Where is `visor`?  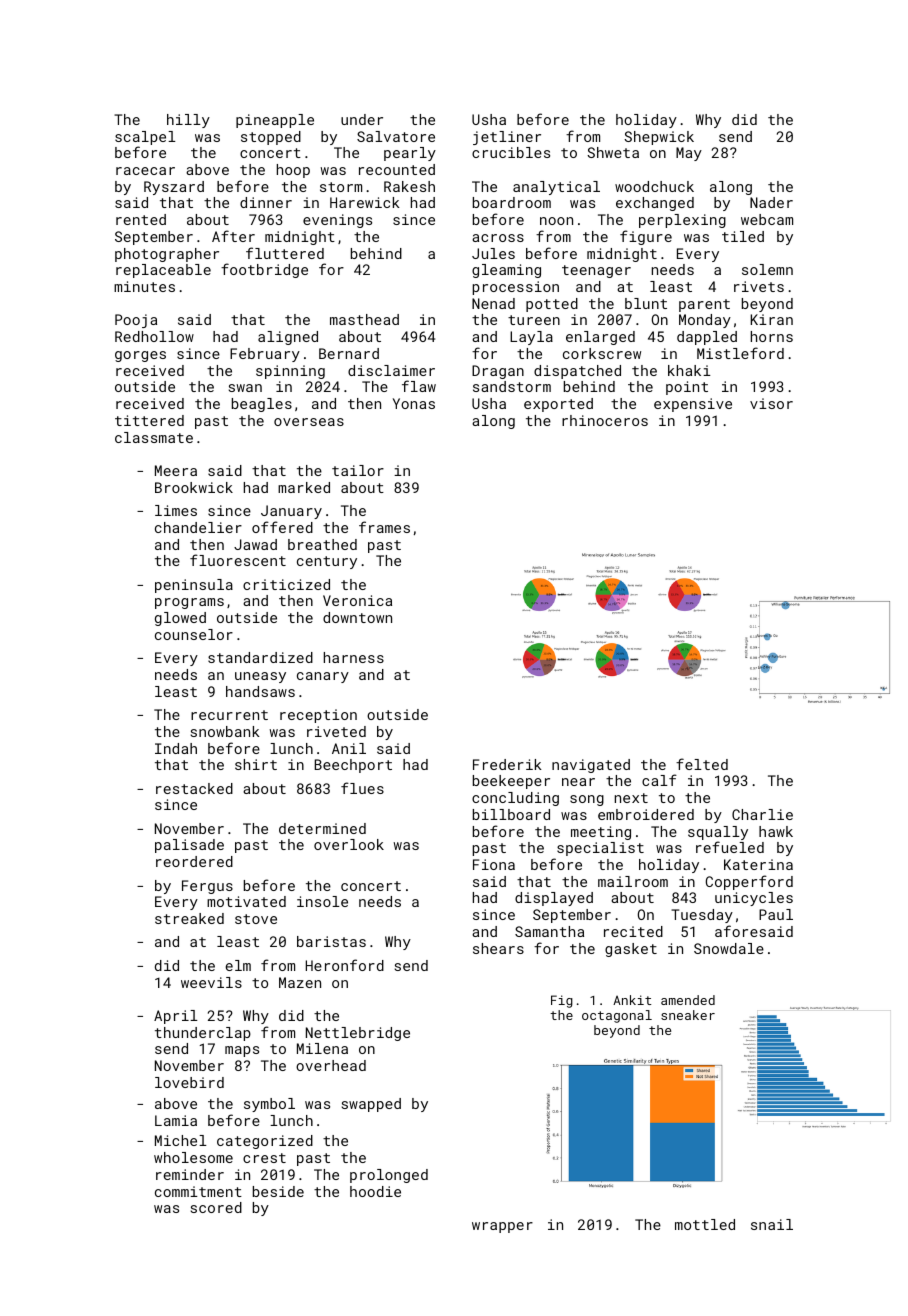 visor is located at coordinates (771, 403).
